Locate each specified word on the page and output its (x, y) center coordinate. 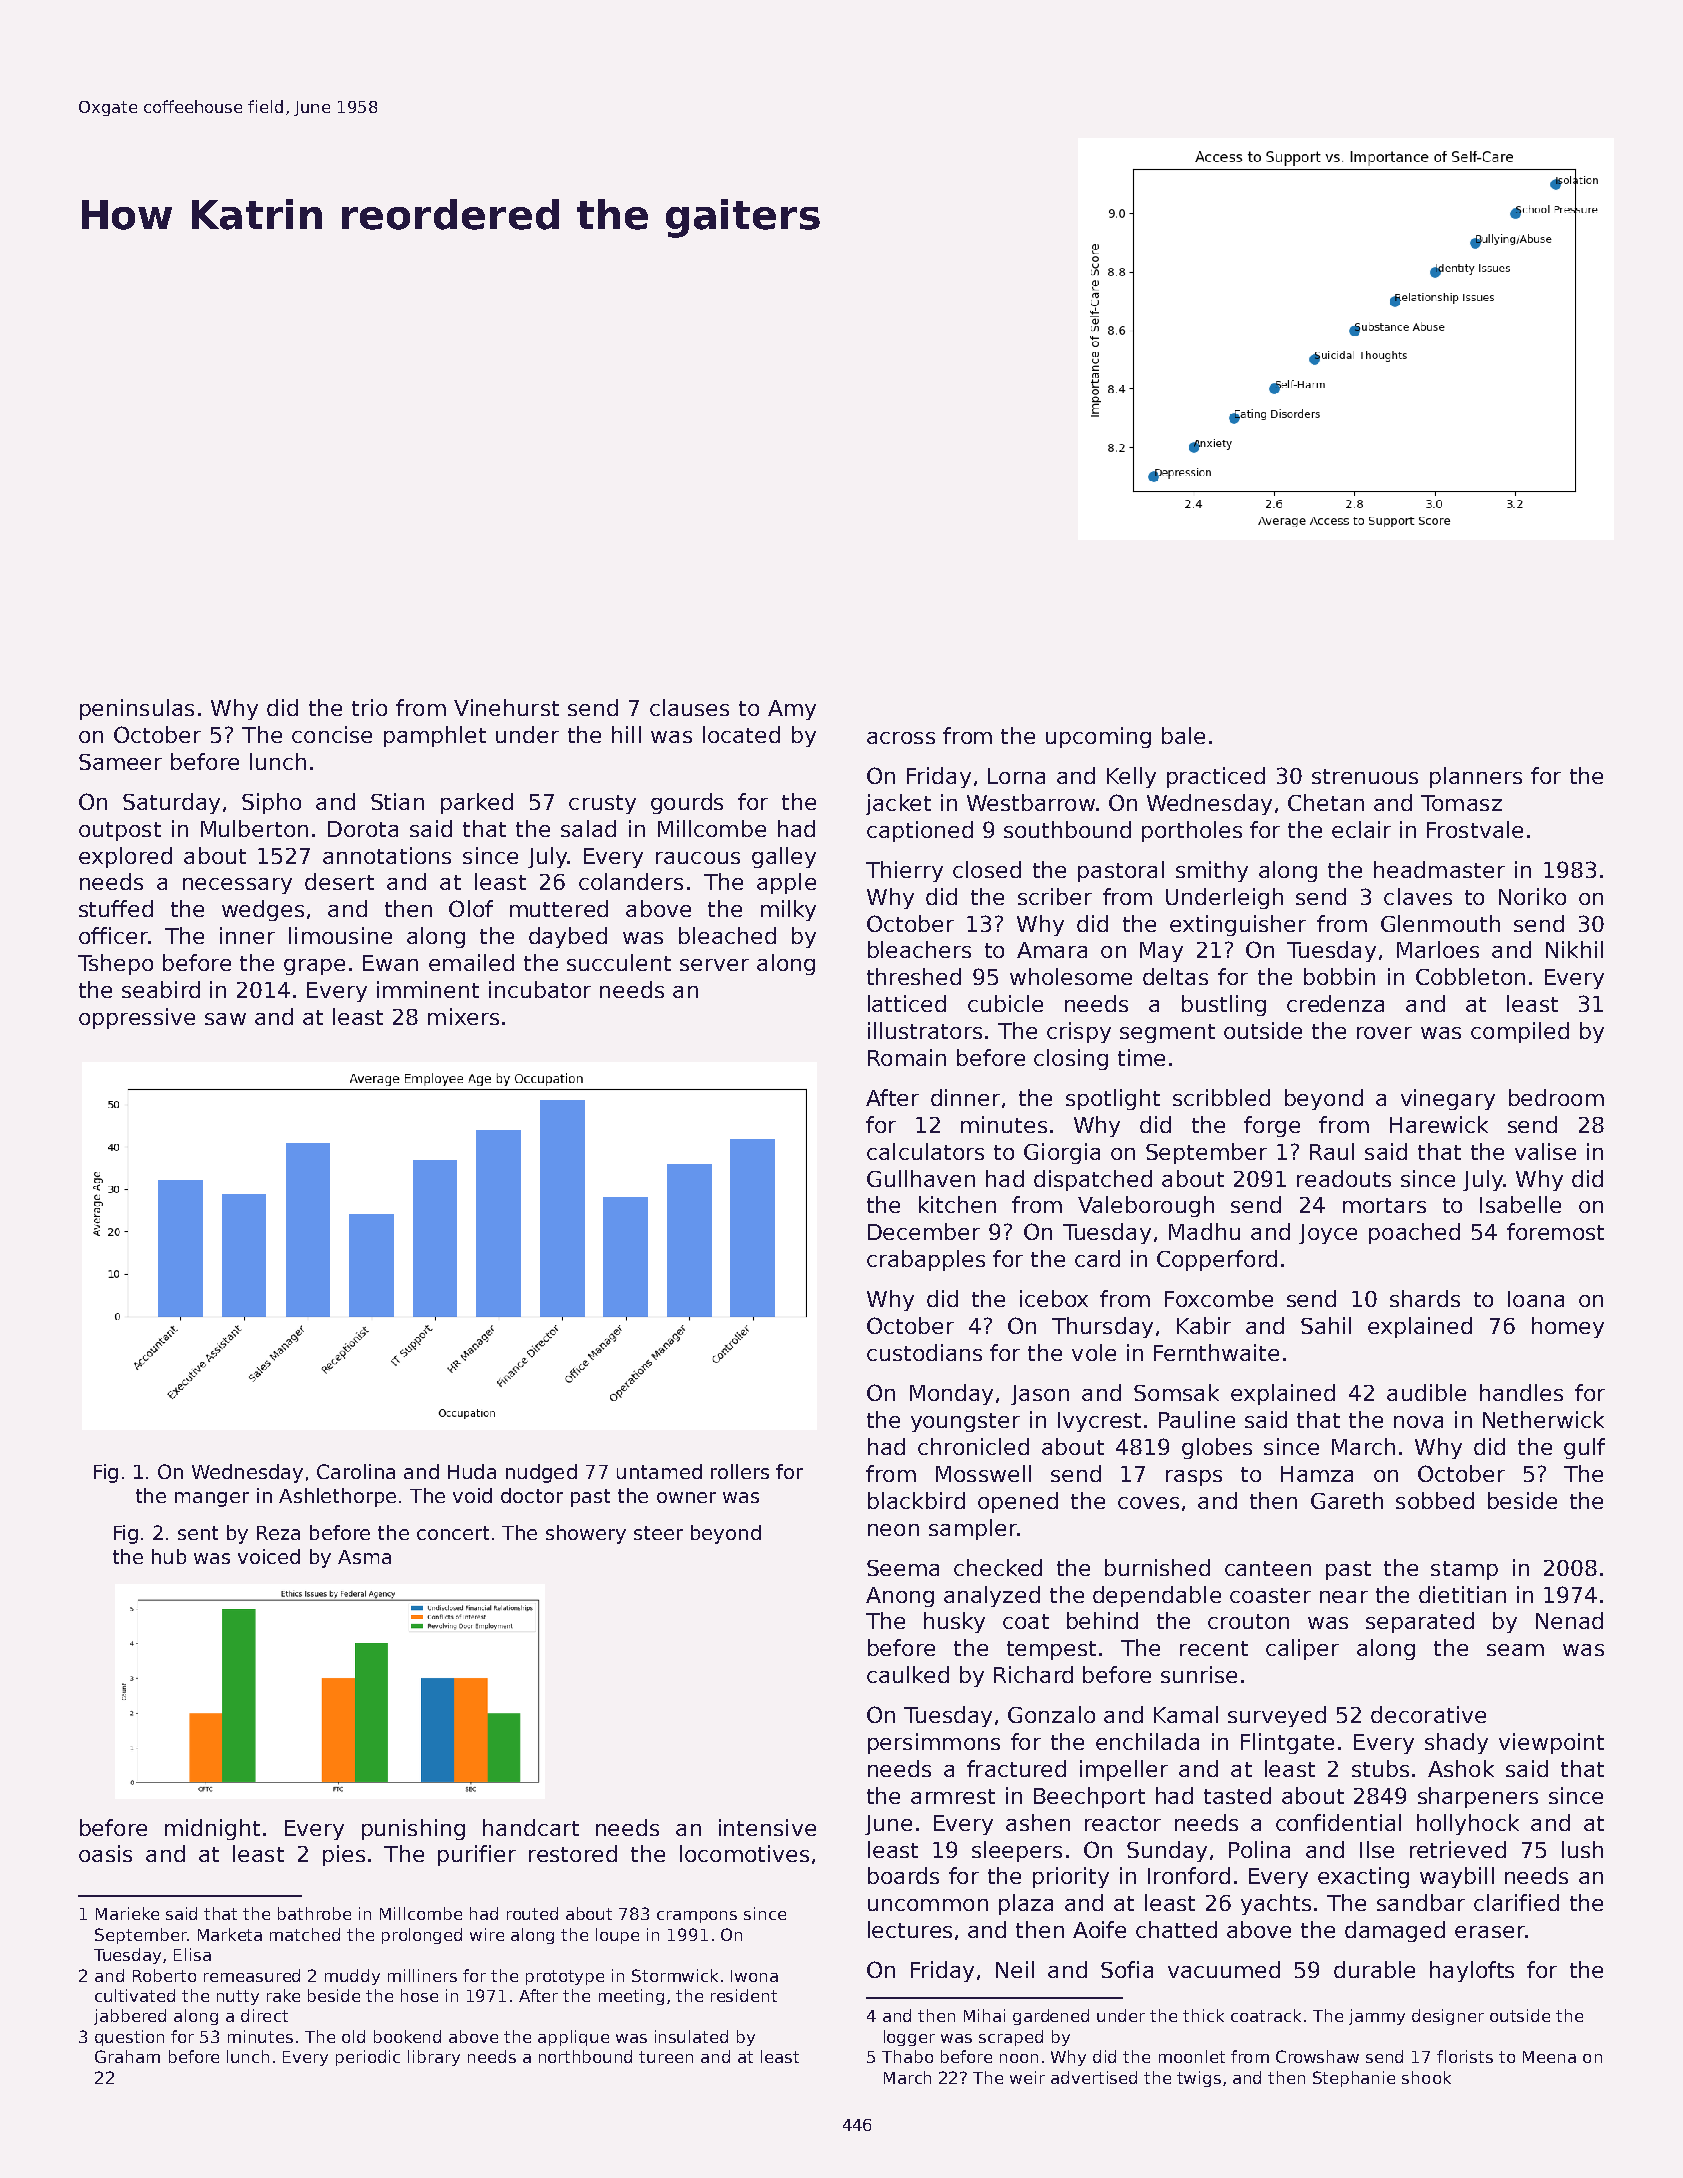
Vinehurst (506, 707)
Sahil (1326, 1325)
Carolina (356, 1471)
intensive (767, 1827)
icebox (1054, 1298)
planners (1476, 777)
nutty (238, 1997)
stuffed (116, 908)
